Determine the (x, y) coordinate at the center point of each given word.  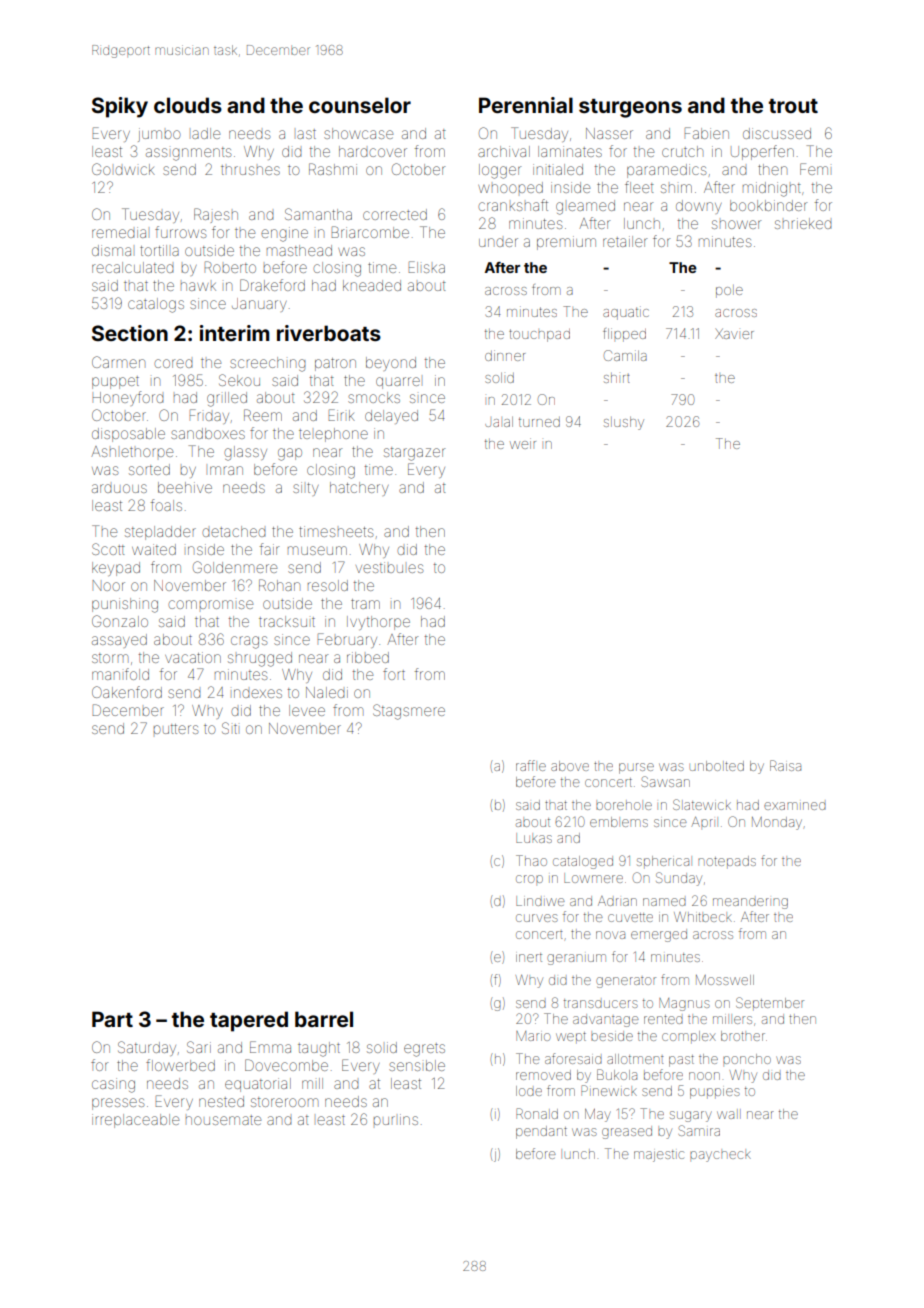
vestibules (389, 567)
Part (112, 1019)
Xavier (734, 333)
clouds (188, 105)
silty (306, 489)
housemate (223, 1120)
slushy (624, 423)
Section (130, 333)
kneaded (372, 285)
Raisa (785, 765)
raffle (531, 765)
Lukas (534, 838)
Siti (229, 728)
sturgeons (630, 108)
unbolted (717, 766)
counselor (360, 105)
